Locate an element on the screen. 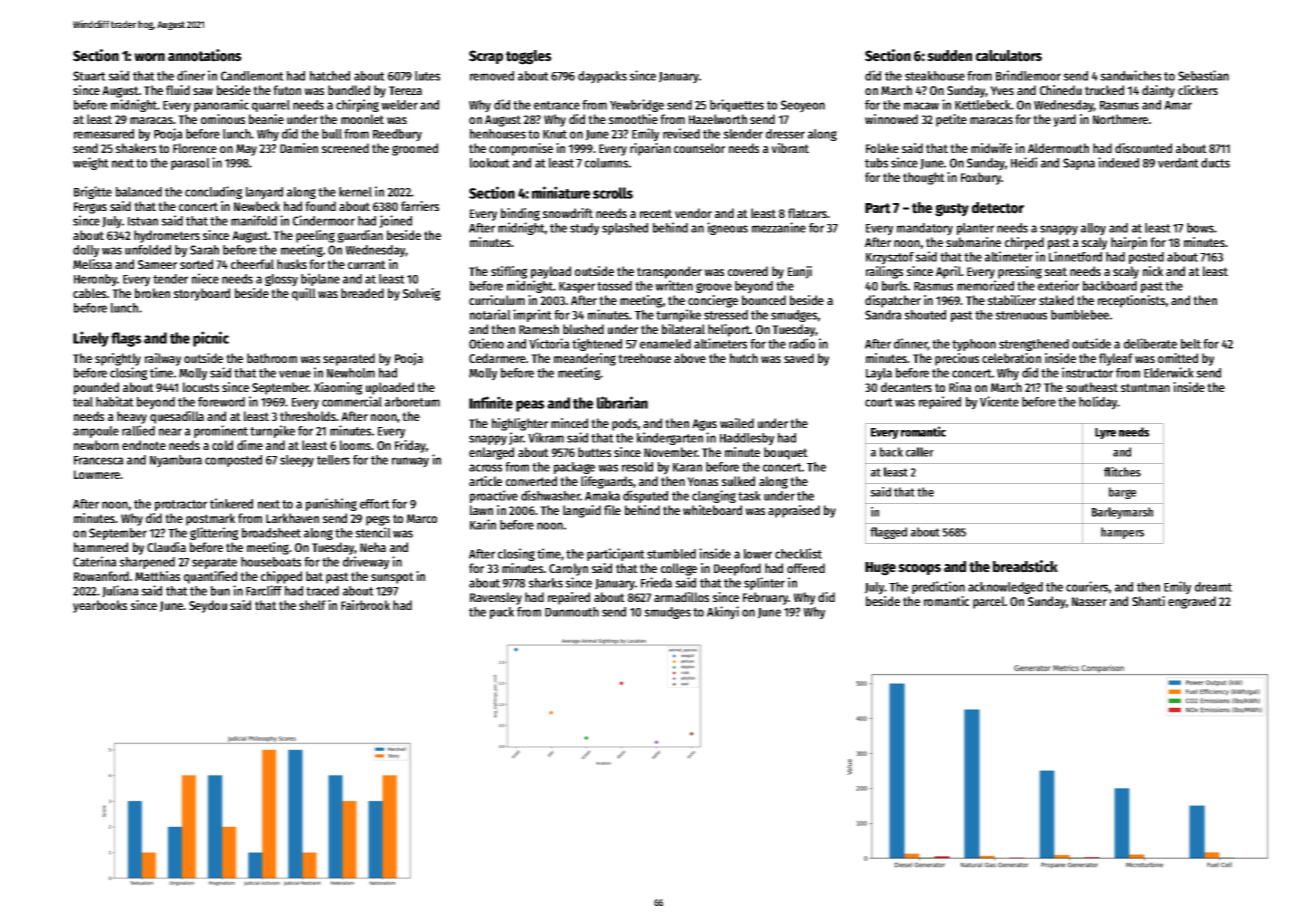  Cedarmere is located at coordinates (497, 358).
